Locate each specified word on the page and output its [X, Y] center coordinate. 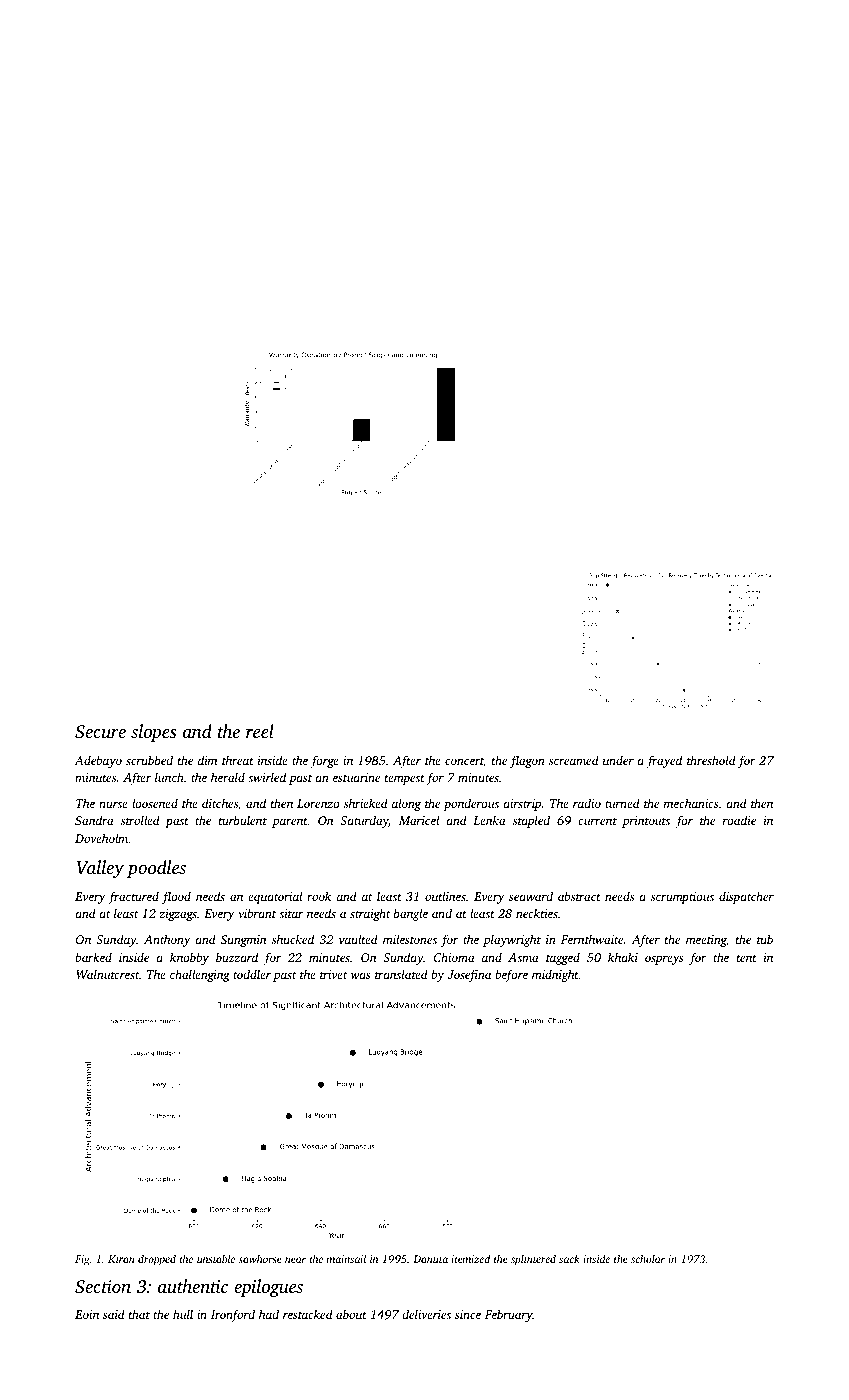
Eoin [87, 1314]
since [468, 1314]
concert [464, 762]
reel [260, 731]
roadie [739, 820]
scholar [648, 1258]
